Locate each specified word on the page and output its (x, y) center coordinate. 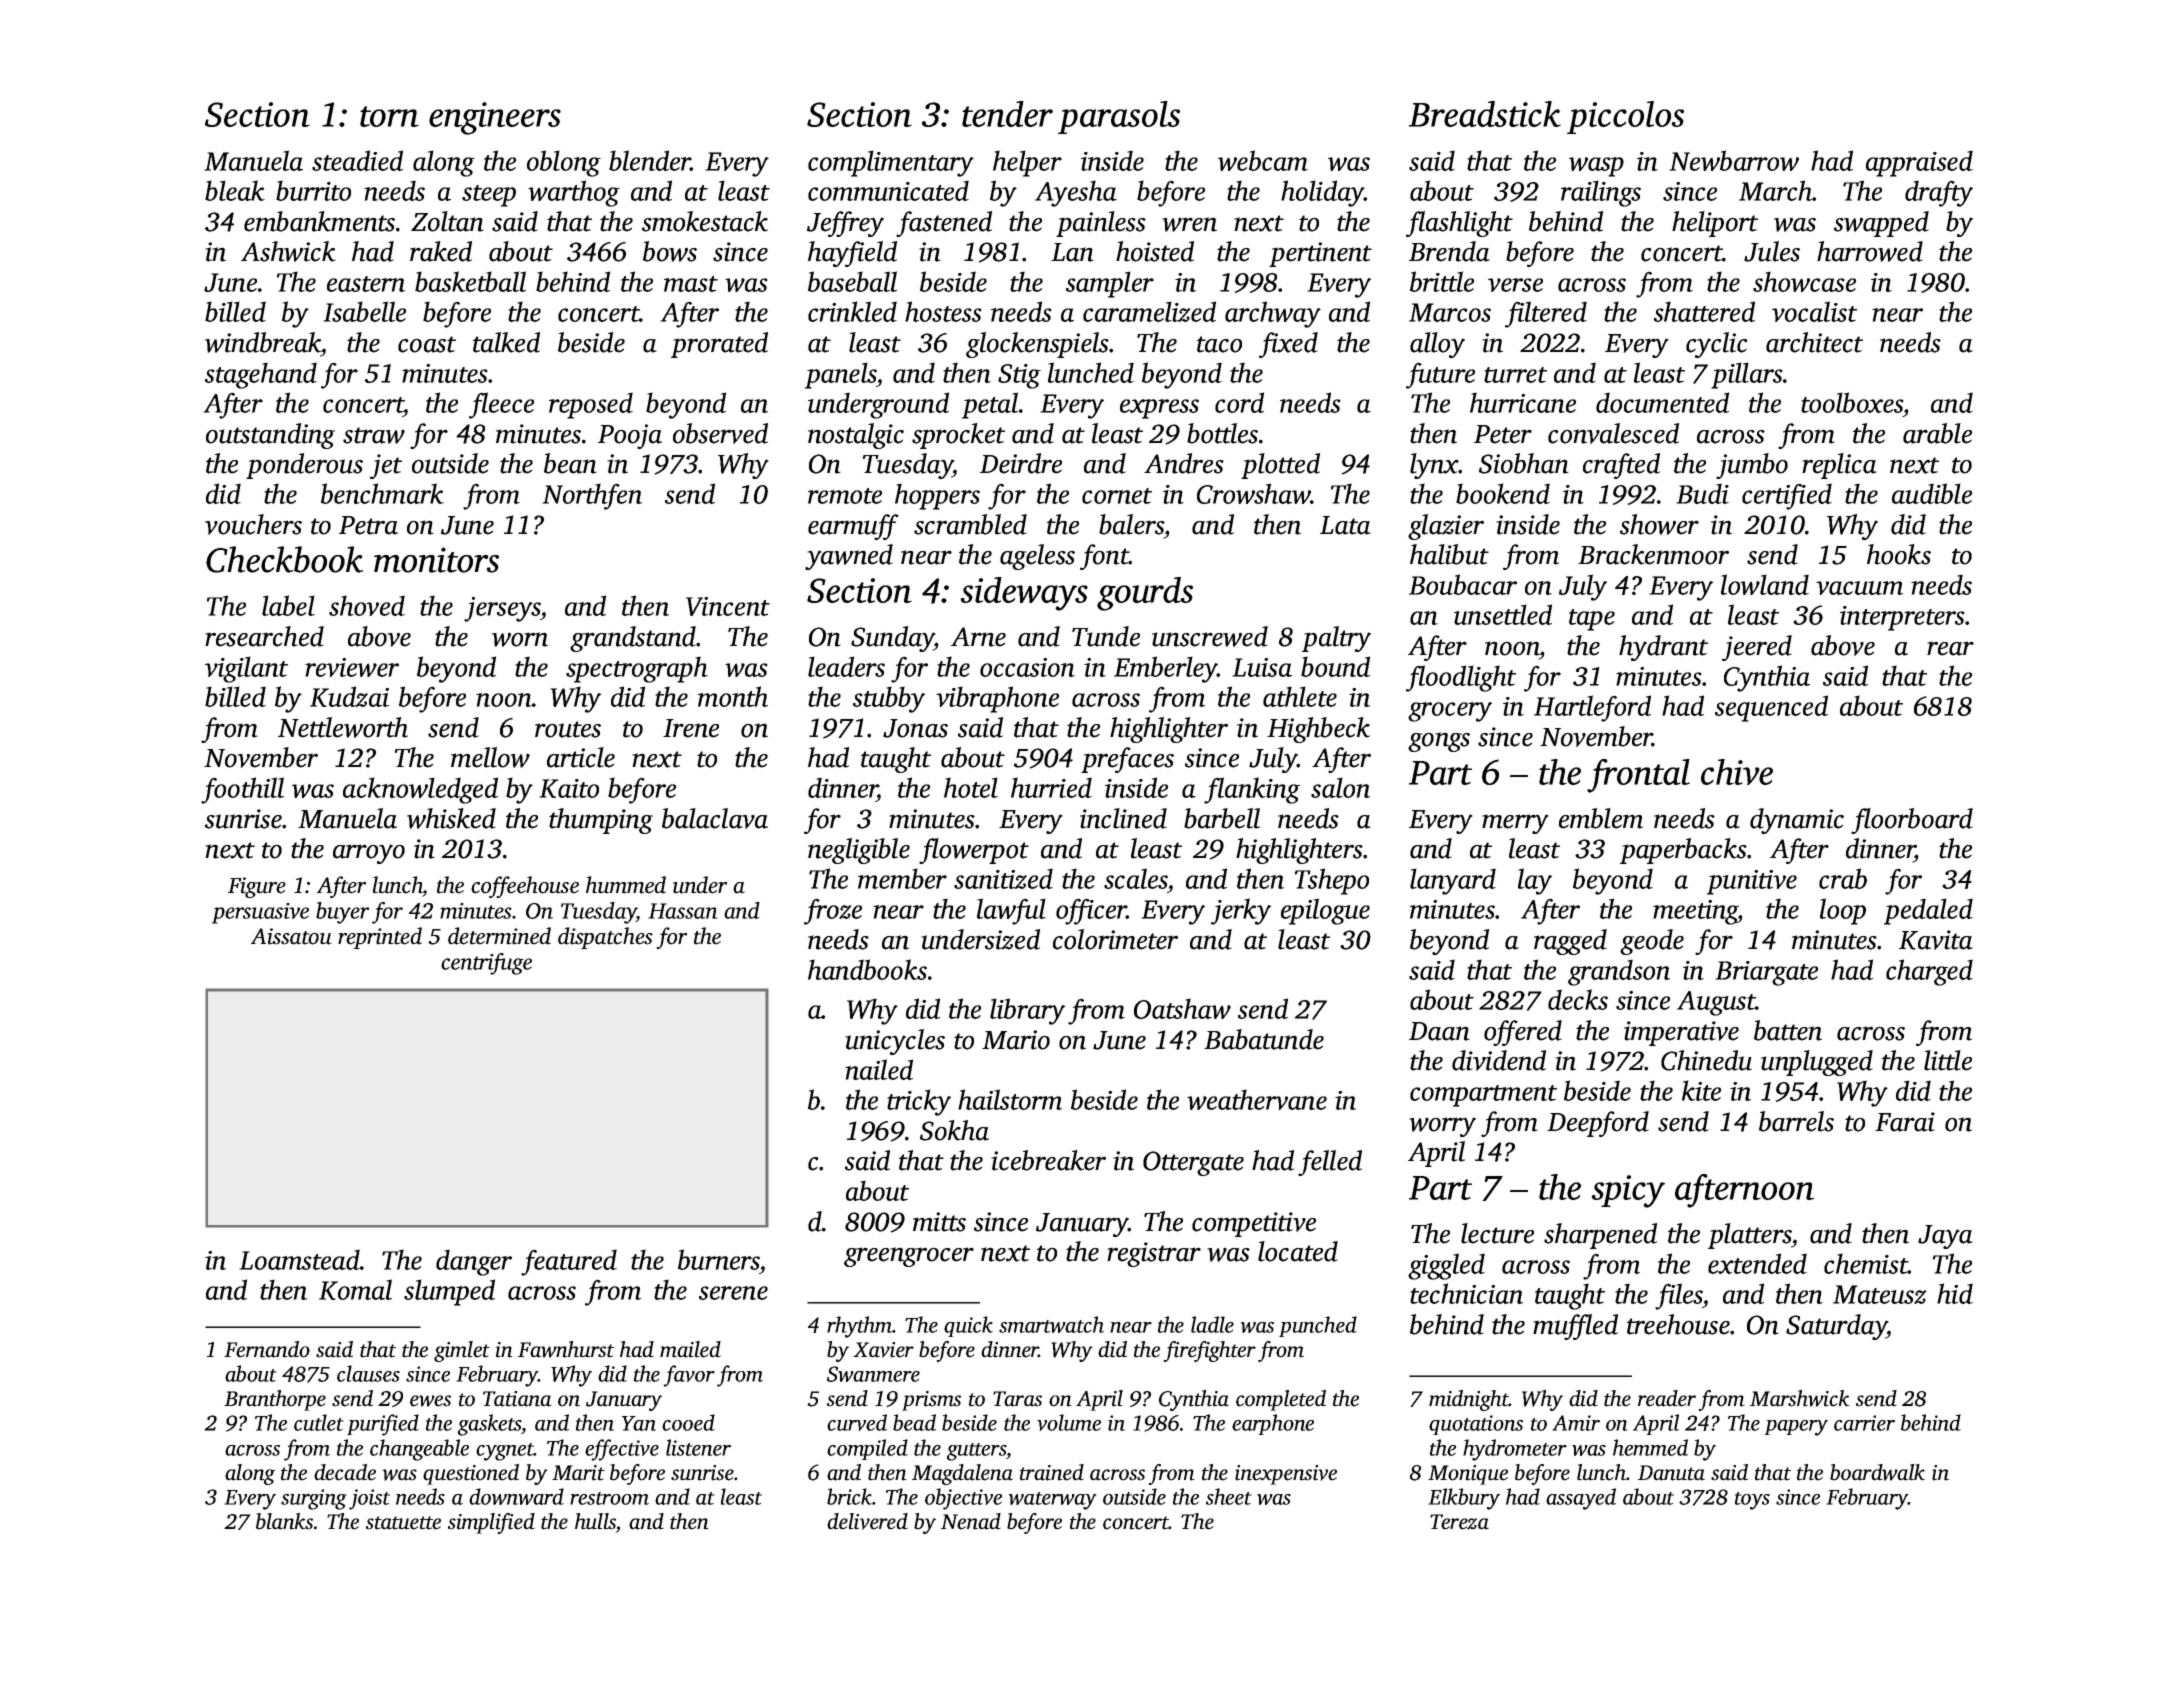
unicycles (895, 1042)
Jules (1772, 251)
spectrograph (637, 669)
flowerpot (974, 851)
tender (1007, 114)
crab (1843, 878)
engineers (495, 118)
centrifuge (486, 964)
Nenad (971, 1521)
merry (1515, 824)
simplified (491, 1523)
